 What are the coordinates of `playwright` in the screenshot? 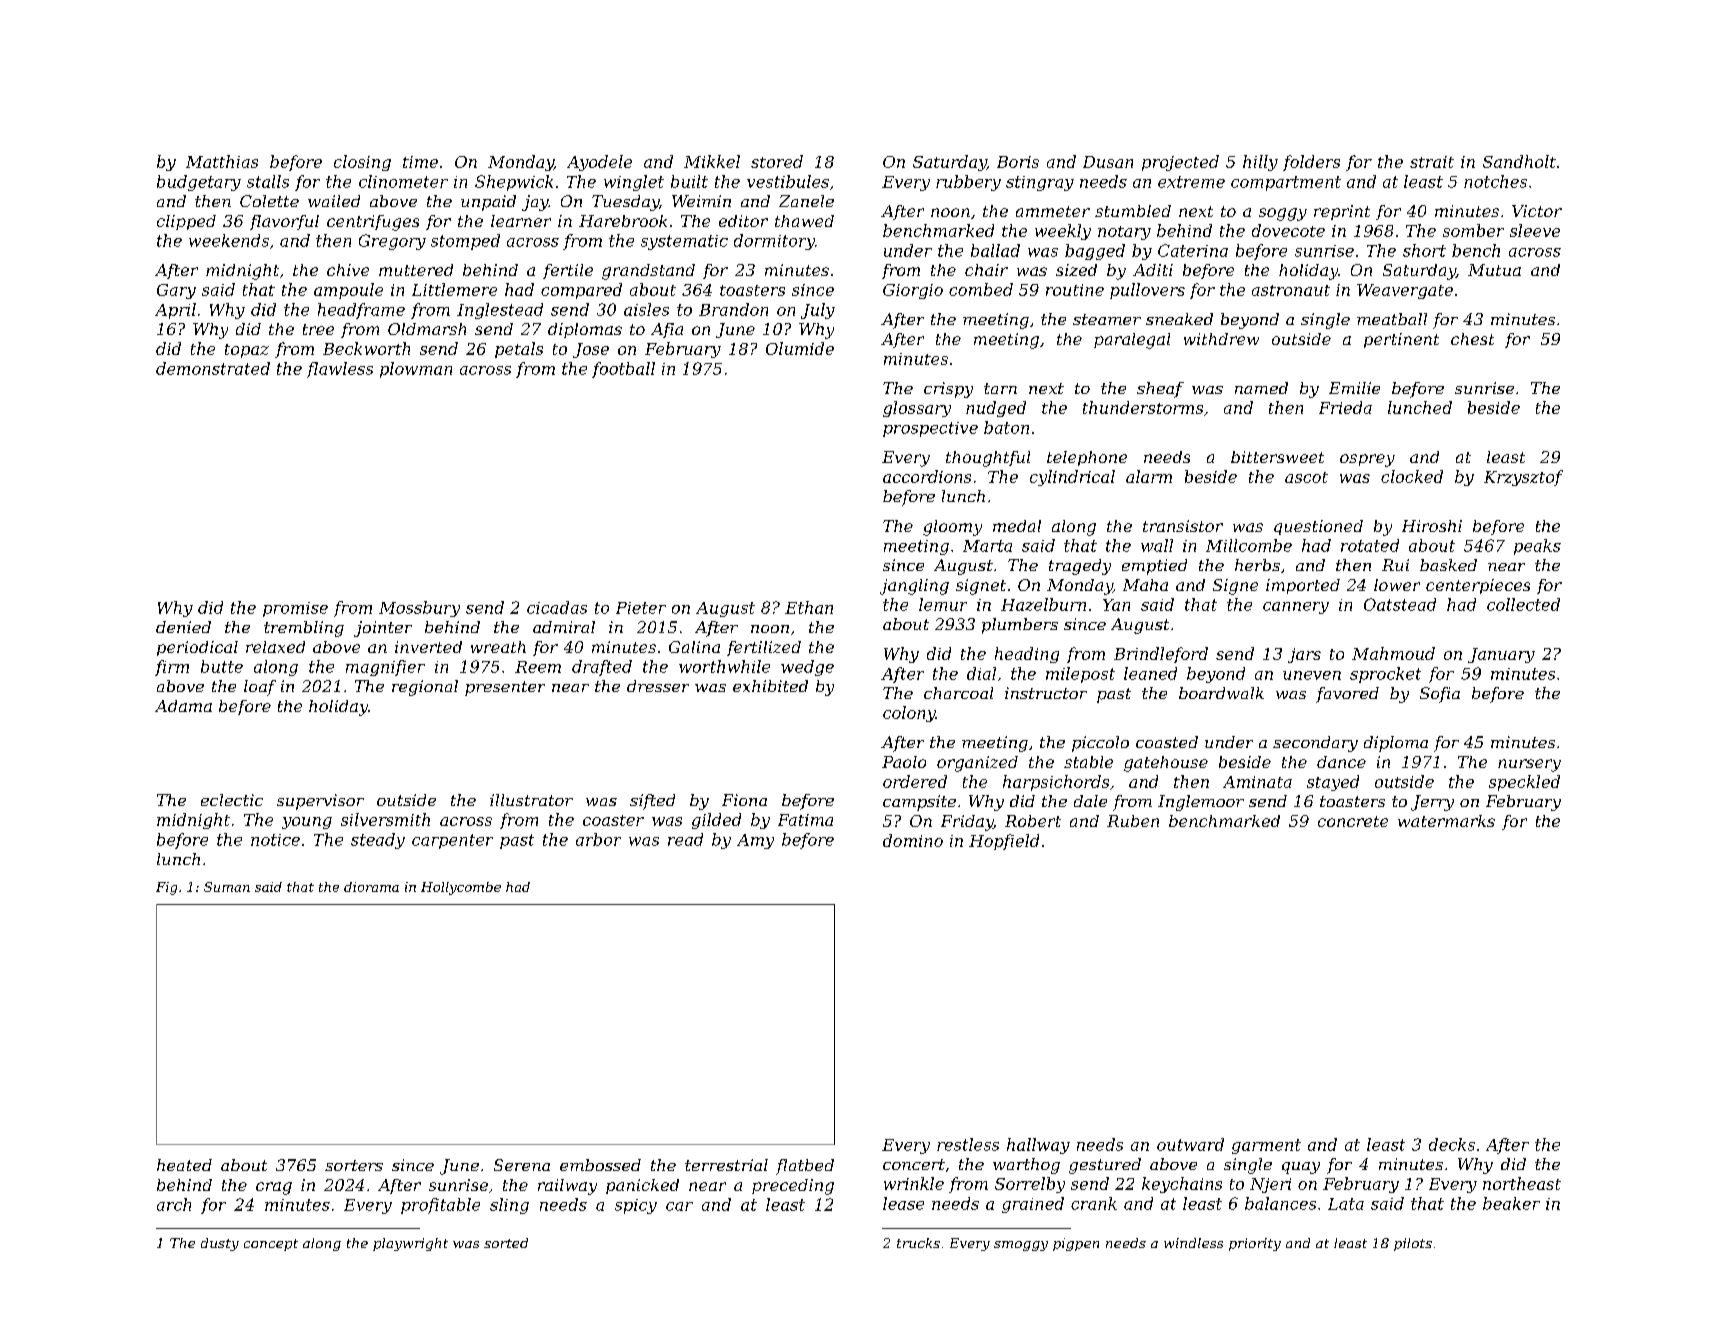 It's located at (410, 1244).
